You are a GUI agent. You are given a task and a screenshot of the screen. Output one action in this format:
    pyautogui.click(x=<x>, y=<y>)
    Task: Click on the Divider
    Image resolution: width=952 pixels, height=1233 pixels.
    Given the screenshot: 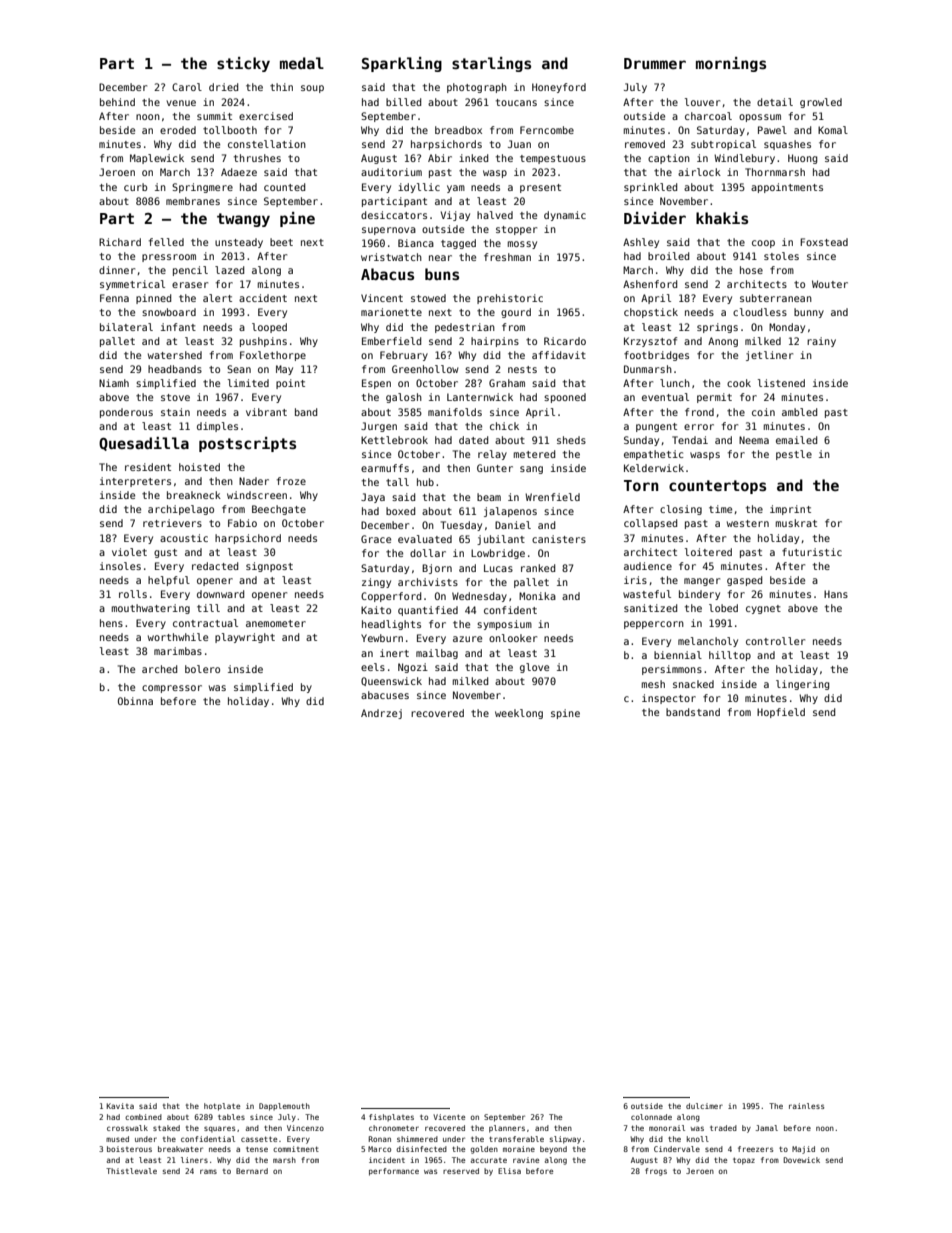 What is the action you would take?
    pyautogui.click(x=655, y=218)
